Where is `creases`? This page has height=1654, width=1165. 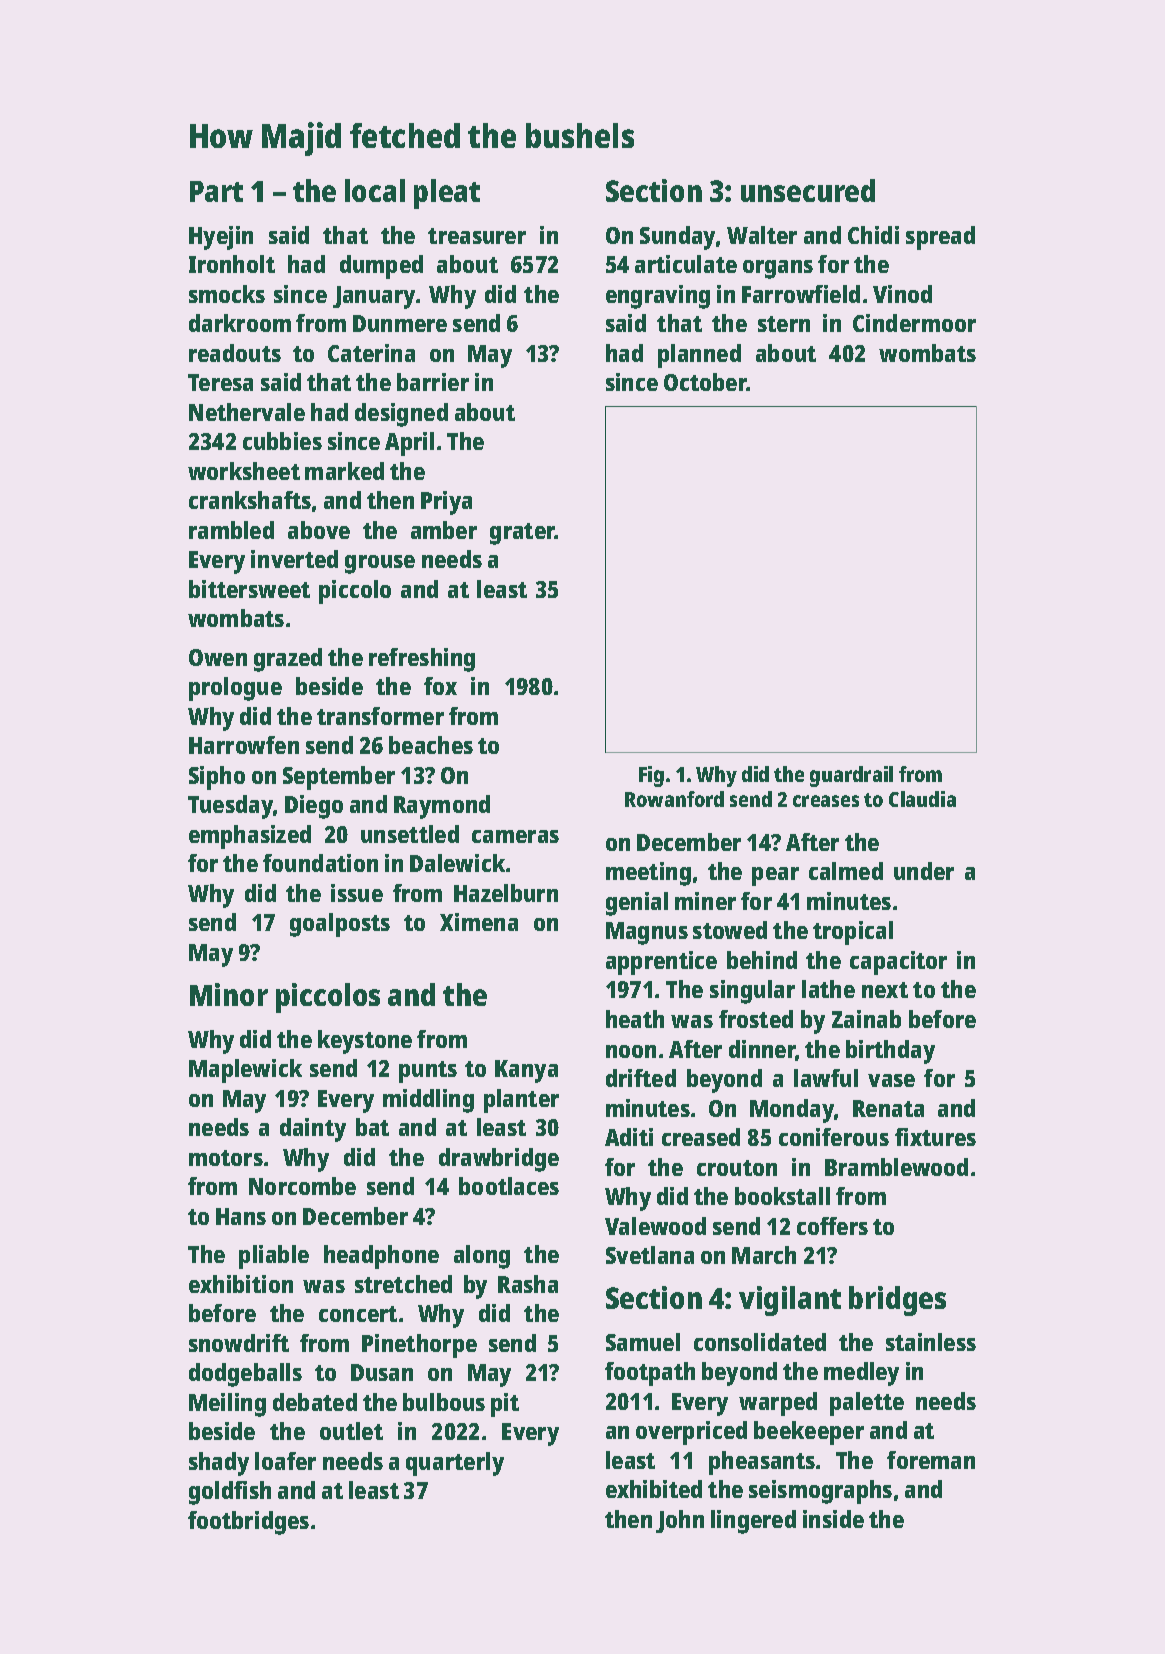
creases is located at coordinates (826, 801).
